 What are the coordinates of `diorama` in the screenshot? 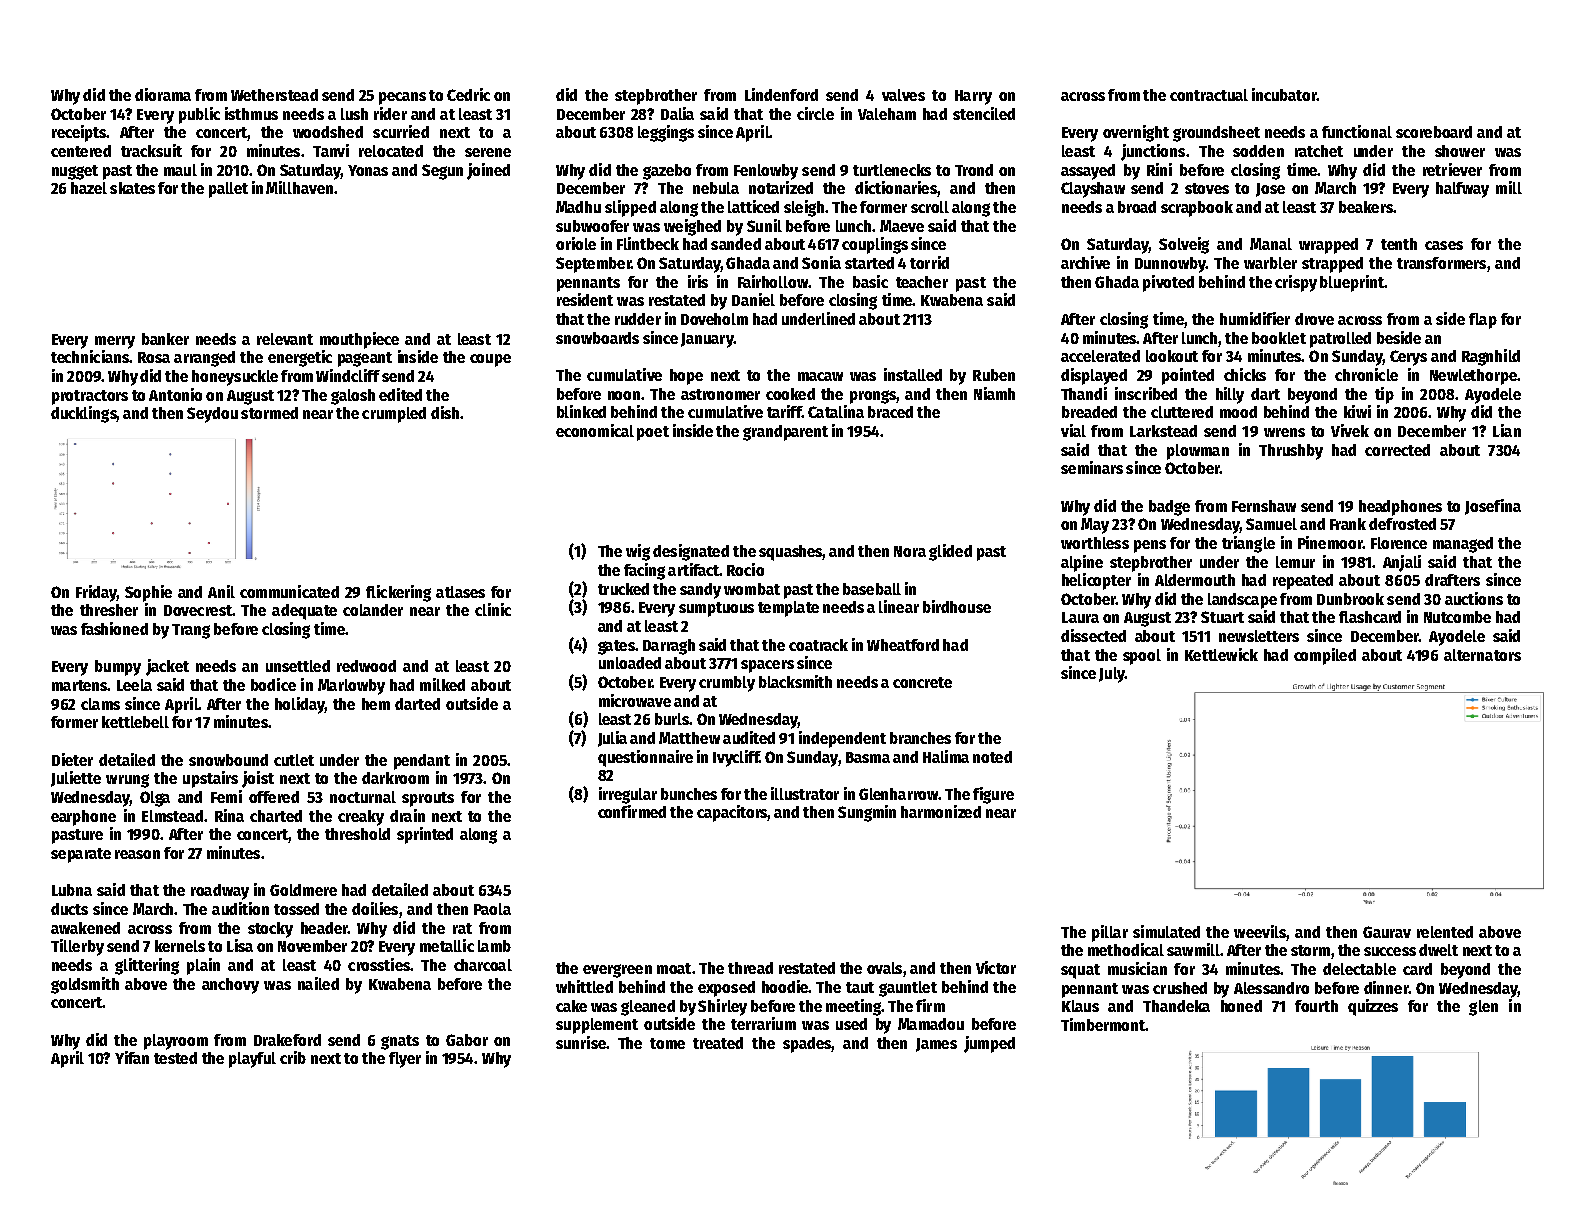 It's located at (163, 94).
